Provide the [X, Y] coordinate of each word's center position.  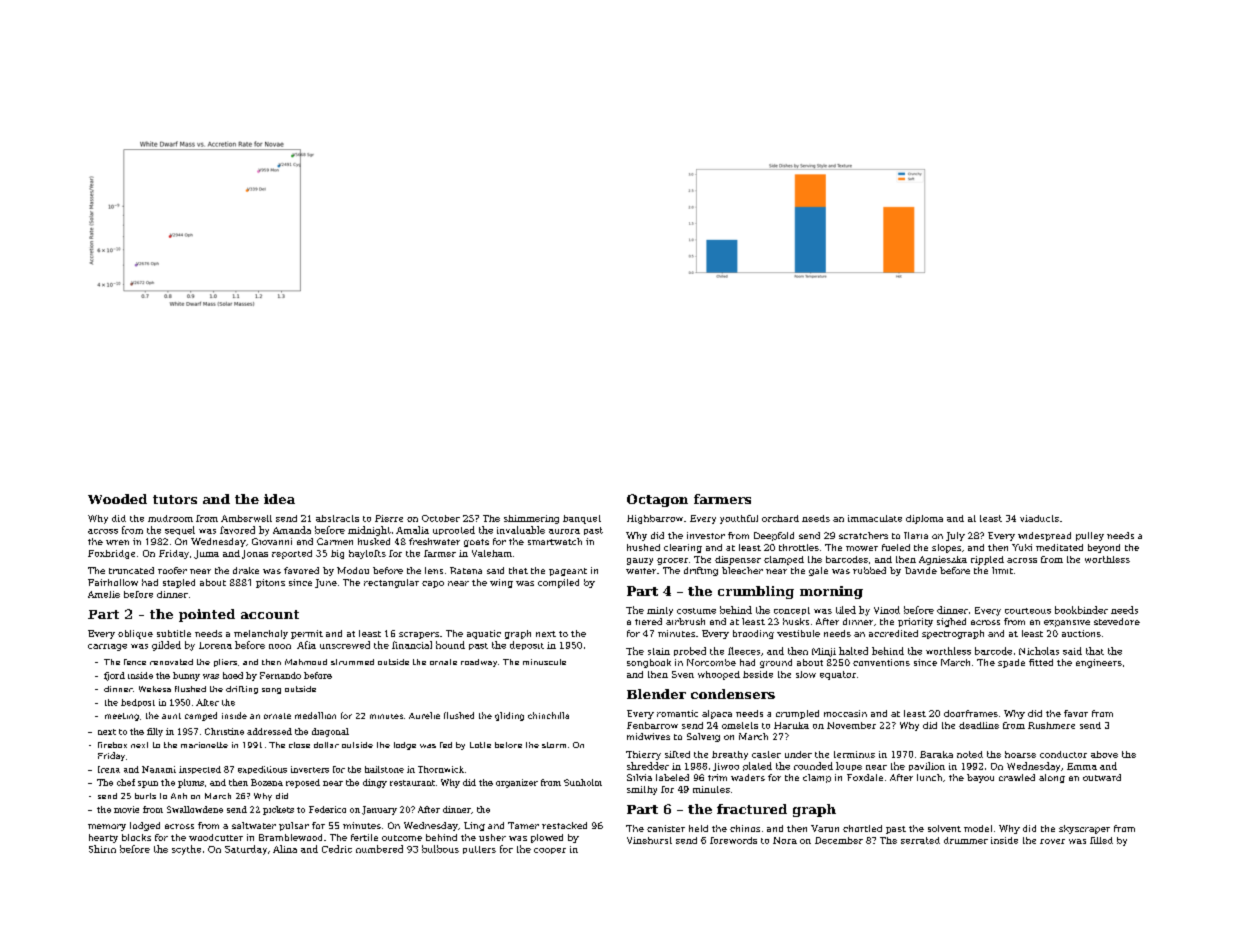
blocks [136, 837]
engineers [1099, 663]
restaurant [412, 783]
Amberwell [246, 518]
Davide [921, 570]
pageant [568, 572]
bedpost [138, 703]
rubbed [869, 570]
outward [1102, 777]
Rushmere [1051, 725]
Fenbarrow [652, 725]
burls [145, 796]
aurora [564, 531]
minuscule [544, 662]
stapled [179, 583]
